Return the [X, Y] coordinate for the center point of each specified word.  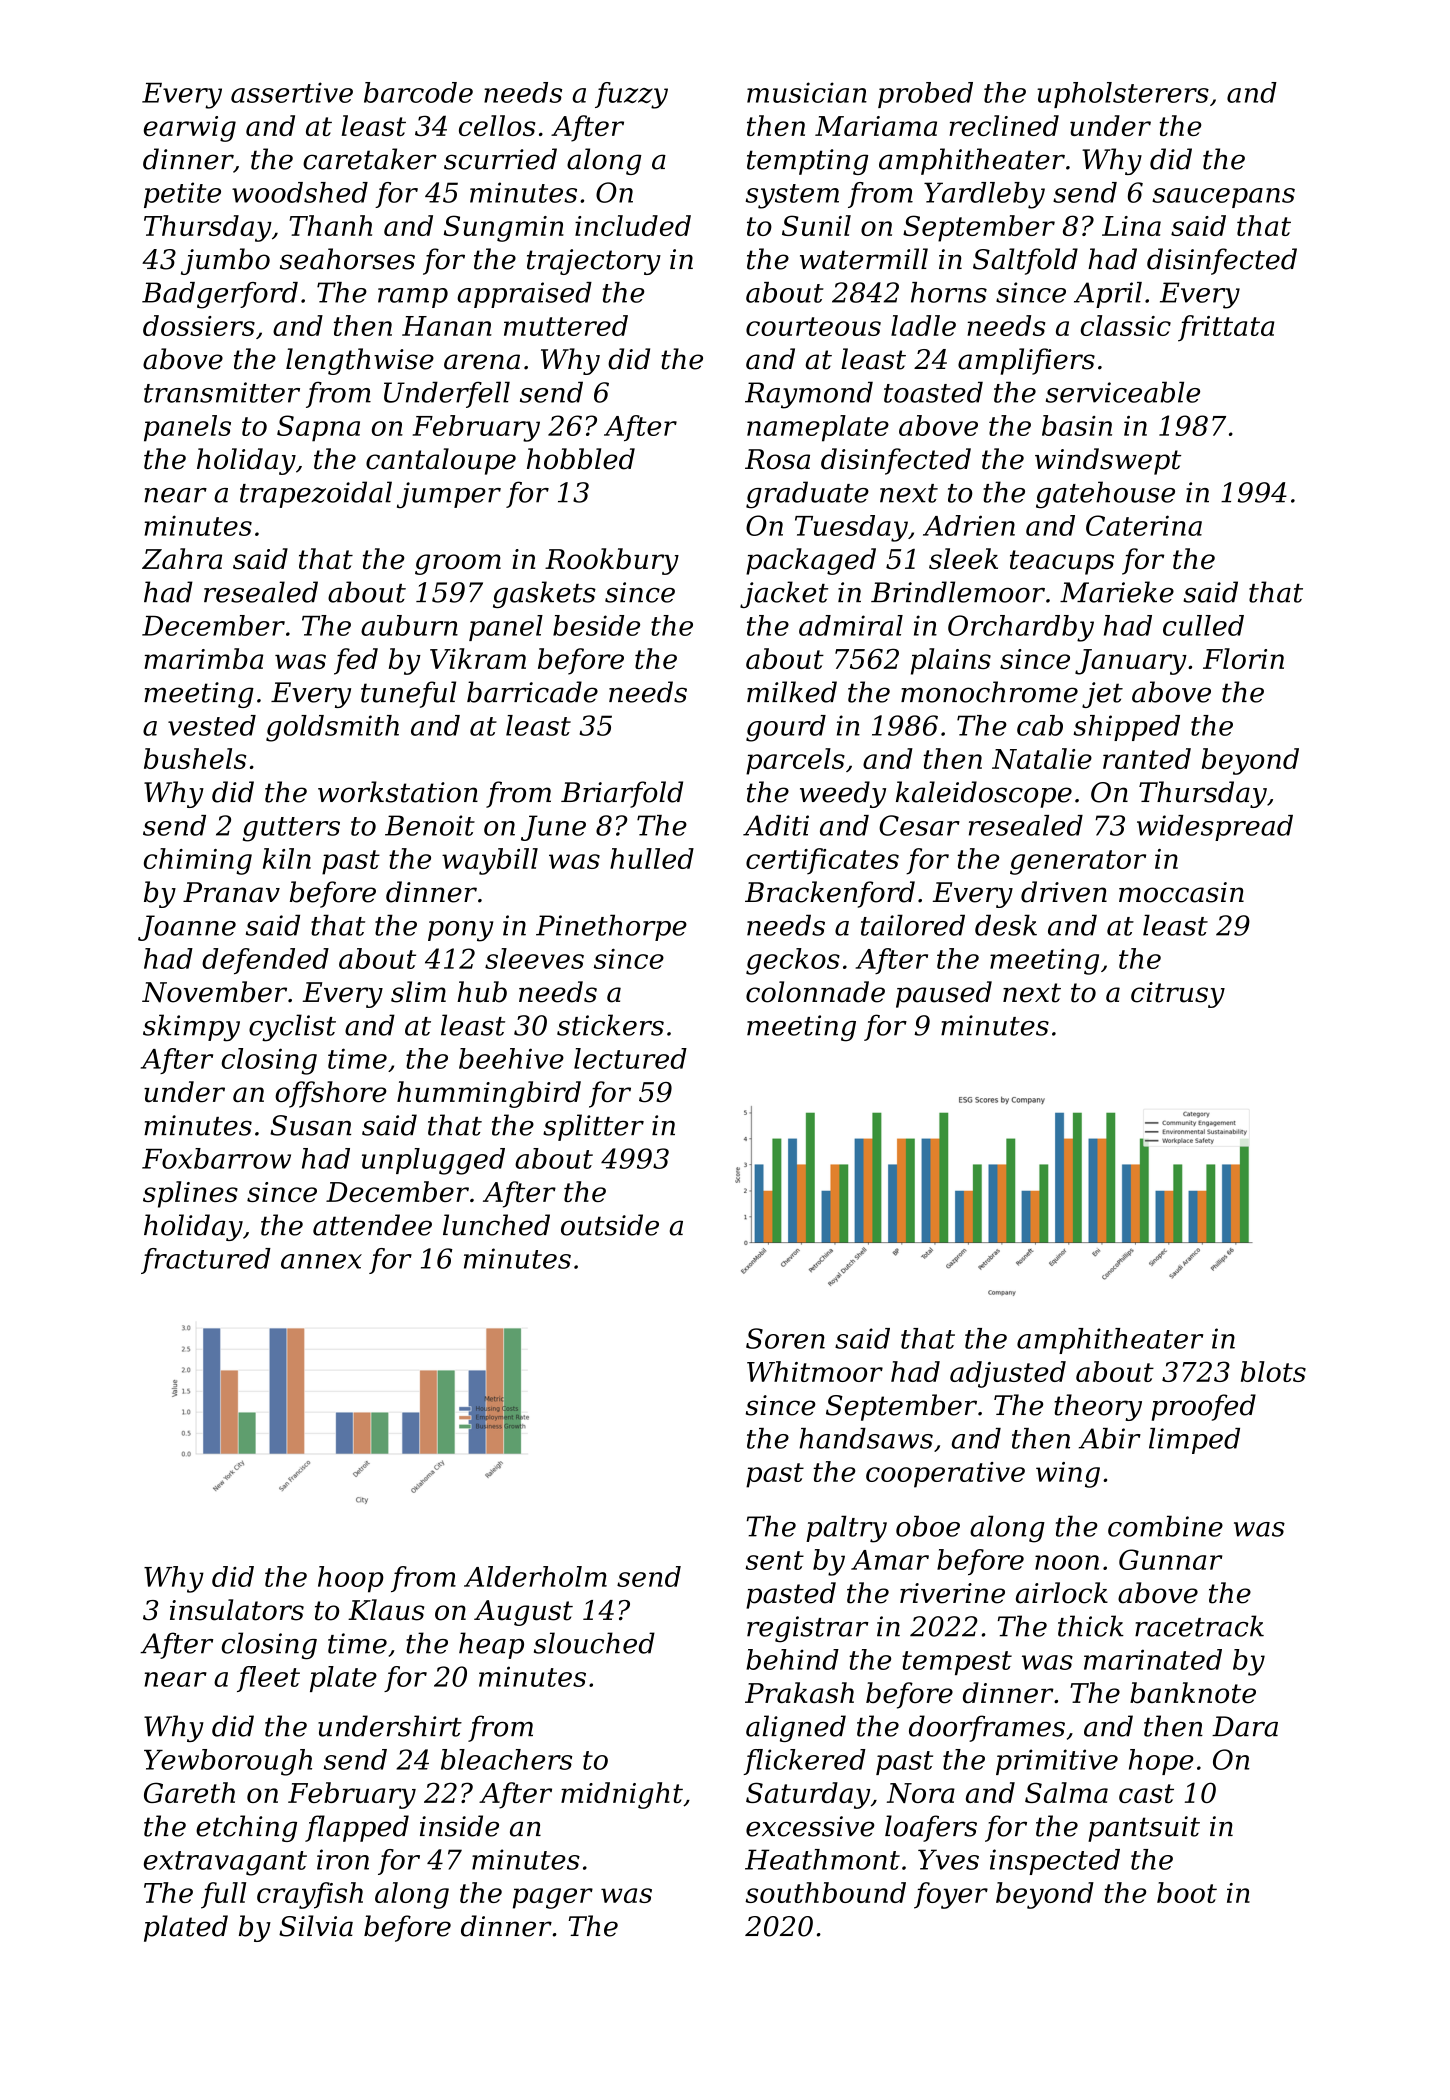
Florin [1243, 658]
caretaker [370, 159]
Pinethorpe [611, 928]
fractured [206, 1261]
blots [1273, 1371]
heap [491, 1645]
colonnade [815, 992]
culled [1203, 625]
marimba [203, 658]
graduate [807, 495]
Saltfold [1025, 261]
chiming [198, 861]
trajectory [594, 262]
